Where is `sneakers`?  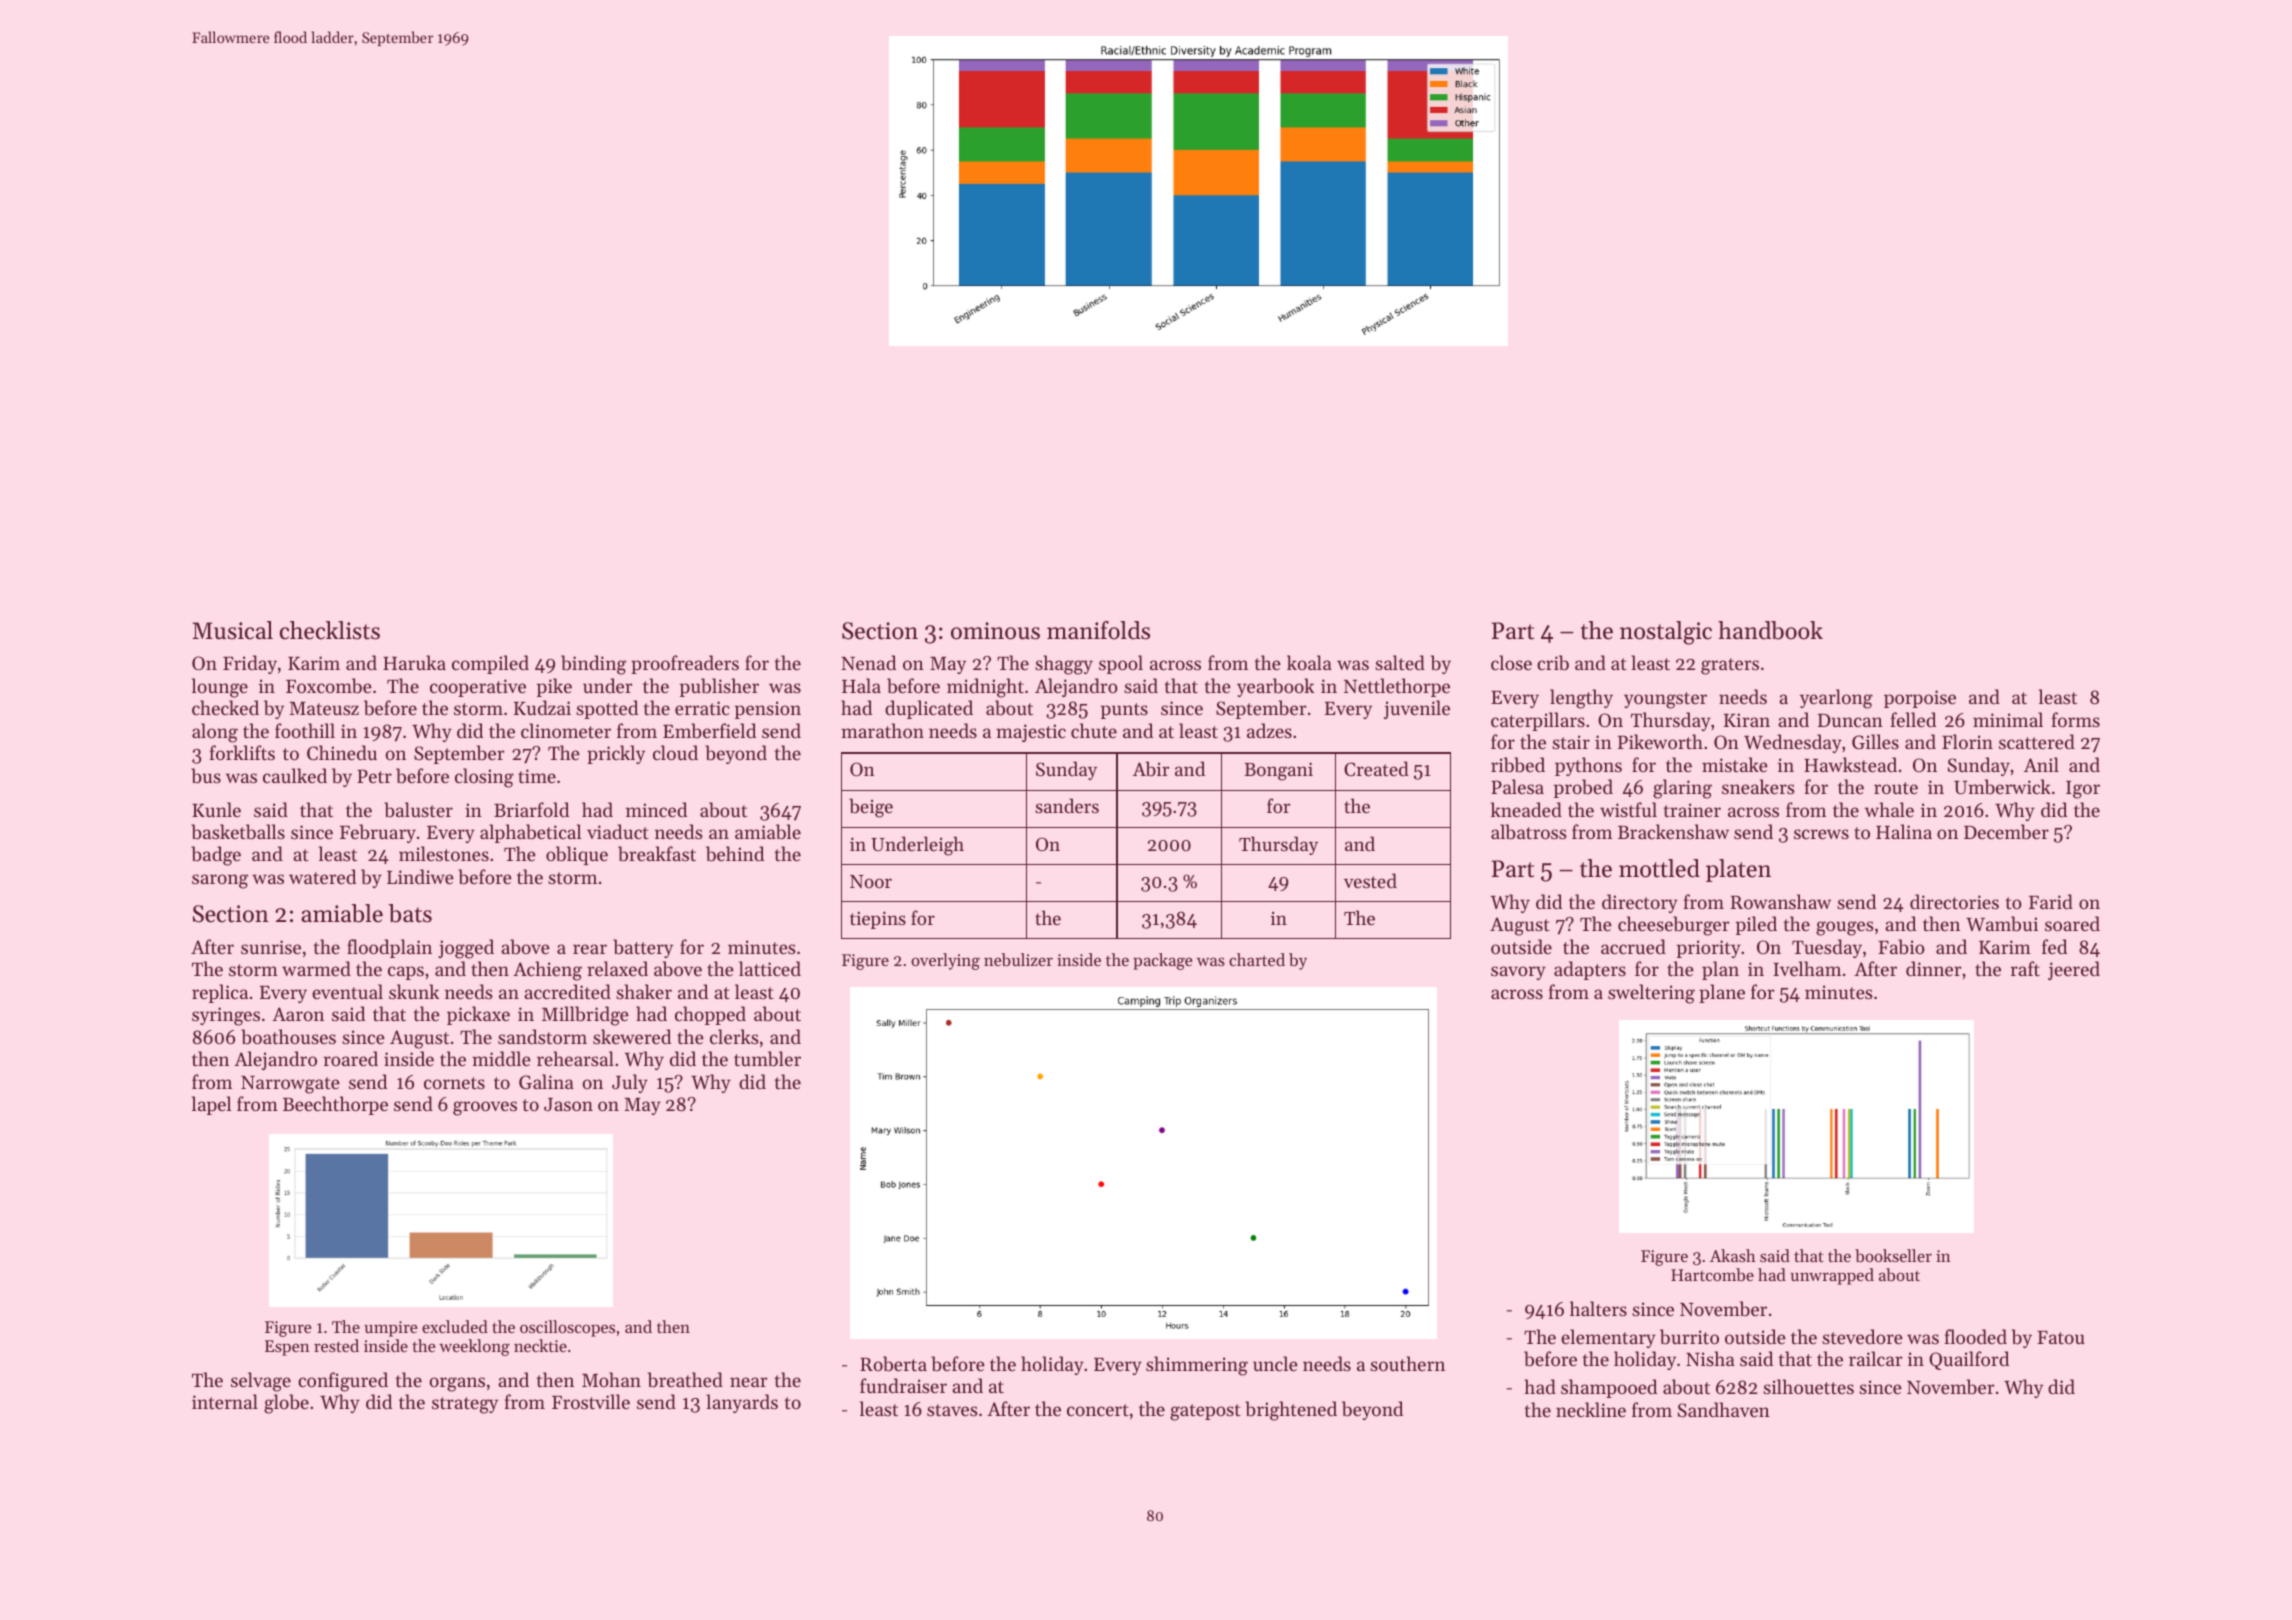
sneakers is located at coordinates (1758, 786).
